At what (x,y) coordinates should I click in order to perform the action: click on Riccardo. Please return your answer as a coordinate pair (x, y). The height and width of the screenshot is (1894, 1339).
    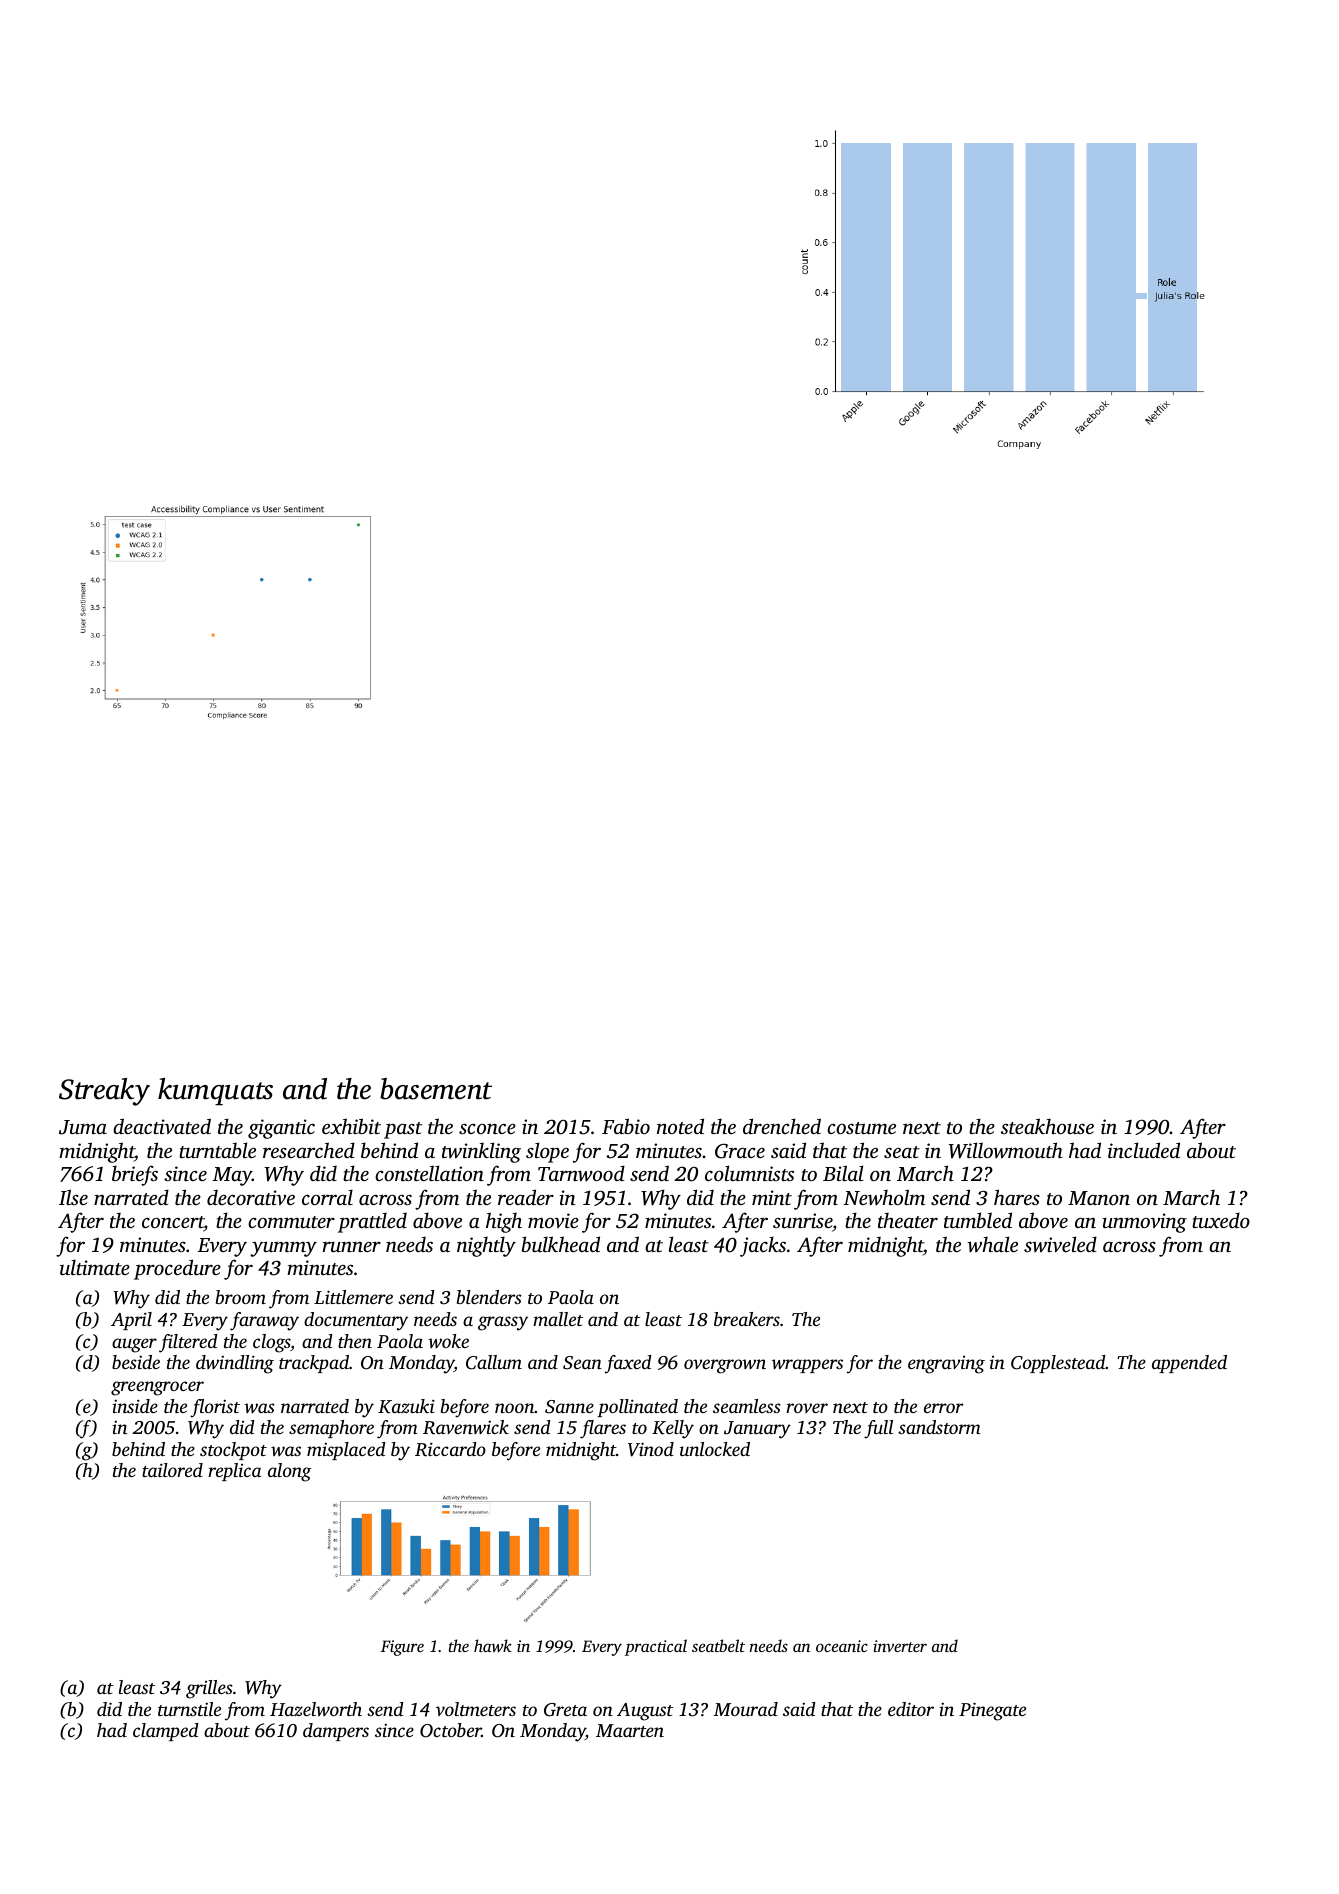
    Looking at the image, I should click on (450, 1449).
